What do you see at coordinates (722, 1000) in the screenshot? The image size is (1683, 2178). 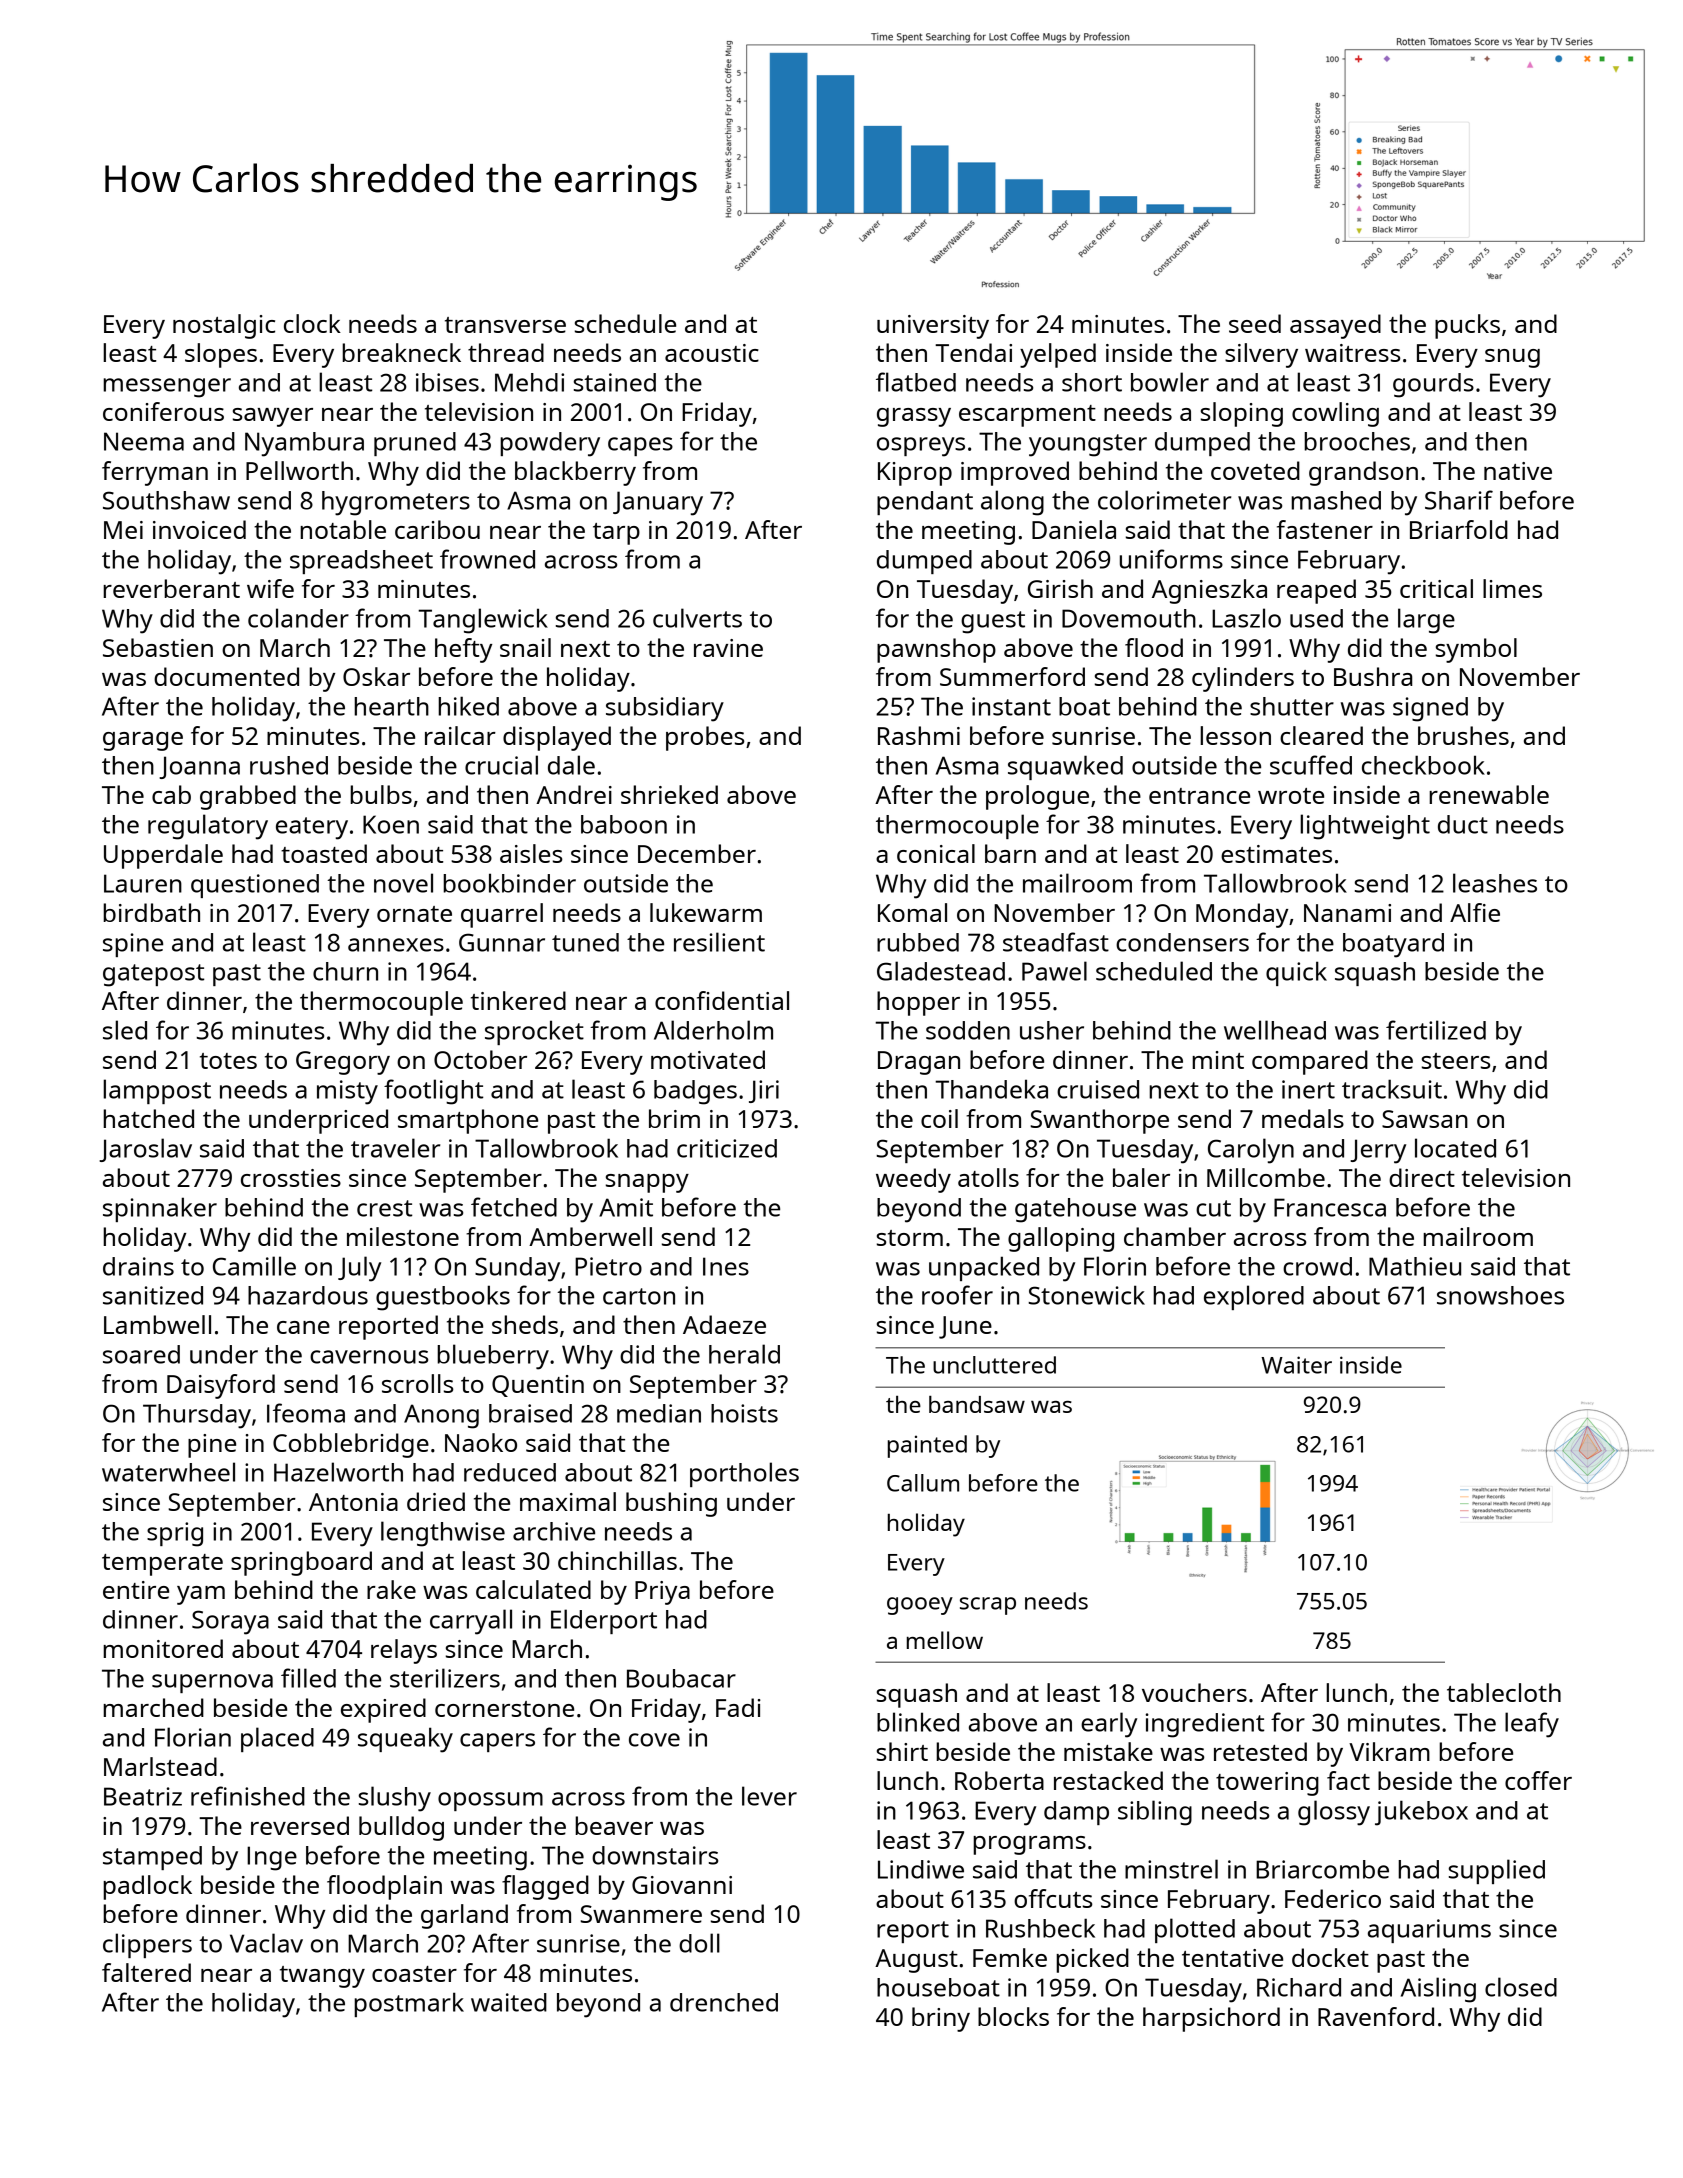 I see `confidential` at bounding box center [722, 1000].
